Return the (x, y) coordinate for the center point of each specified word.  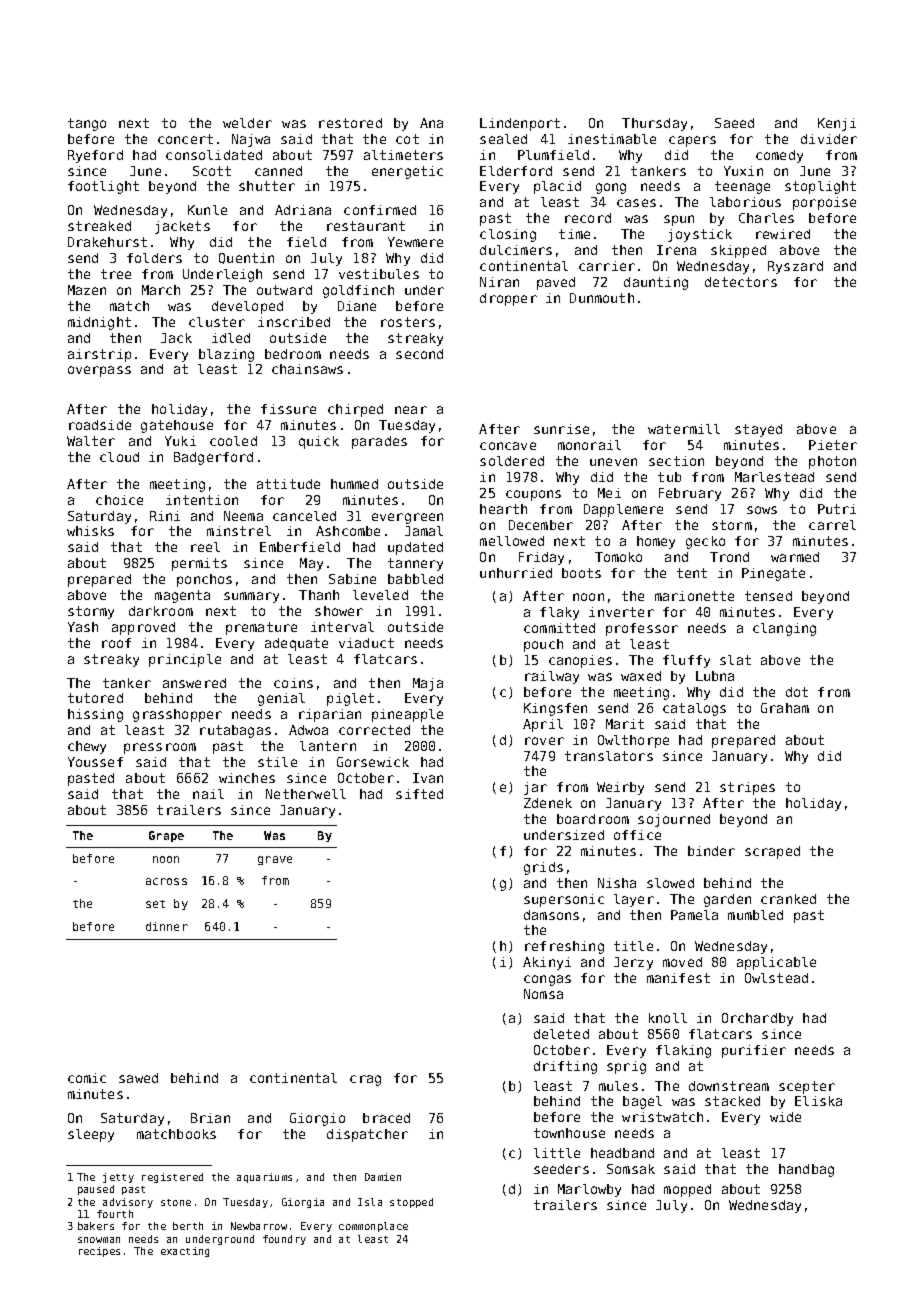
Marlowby (589, 1190)
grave (275, 860)
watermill (684, 429)
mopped (687, 1190)
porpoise (824, 203)
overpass (99, 371)
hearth (503, 509)
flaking (683, 1051)
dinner (167, 926)
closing (508, 235)
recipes (99, 1252)
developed (247, 307)
